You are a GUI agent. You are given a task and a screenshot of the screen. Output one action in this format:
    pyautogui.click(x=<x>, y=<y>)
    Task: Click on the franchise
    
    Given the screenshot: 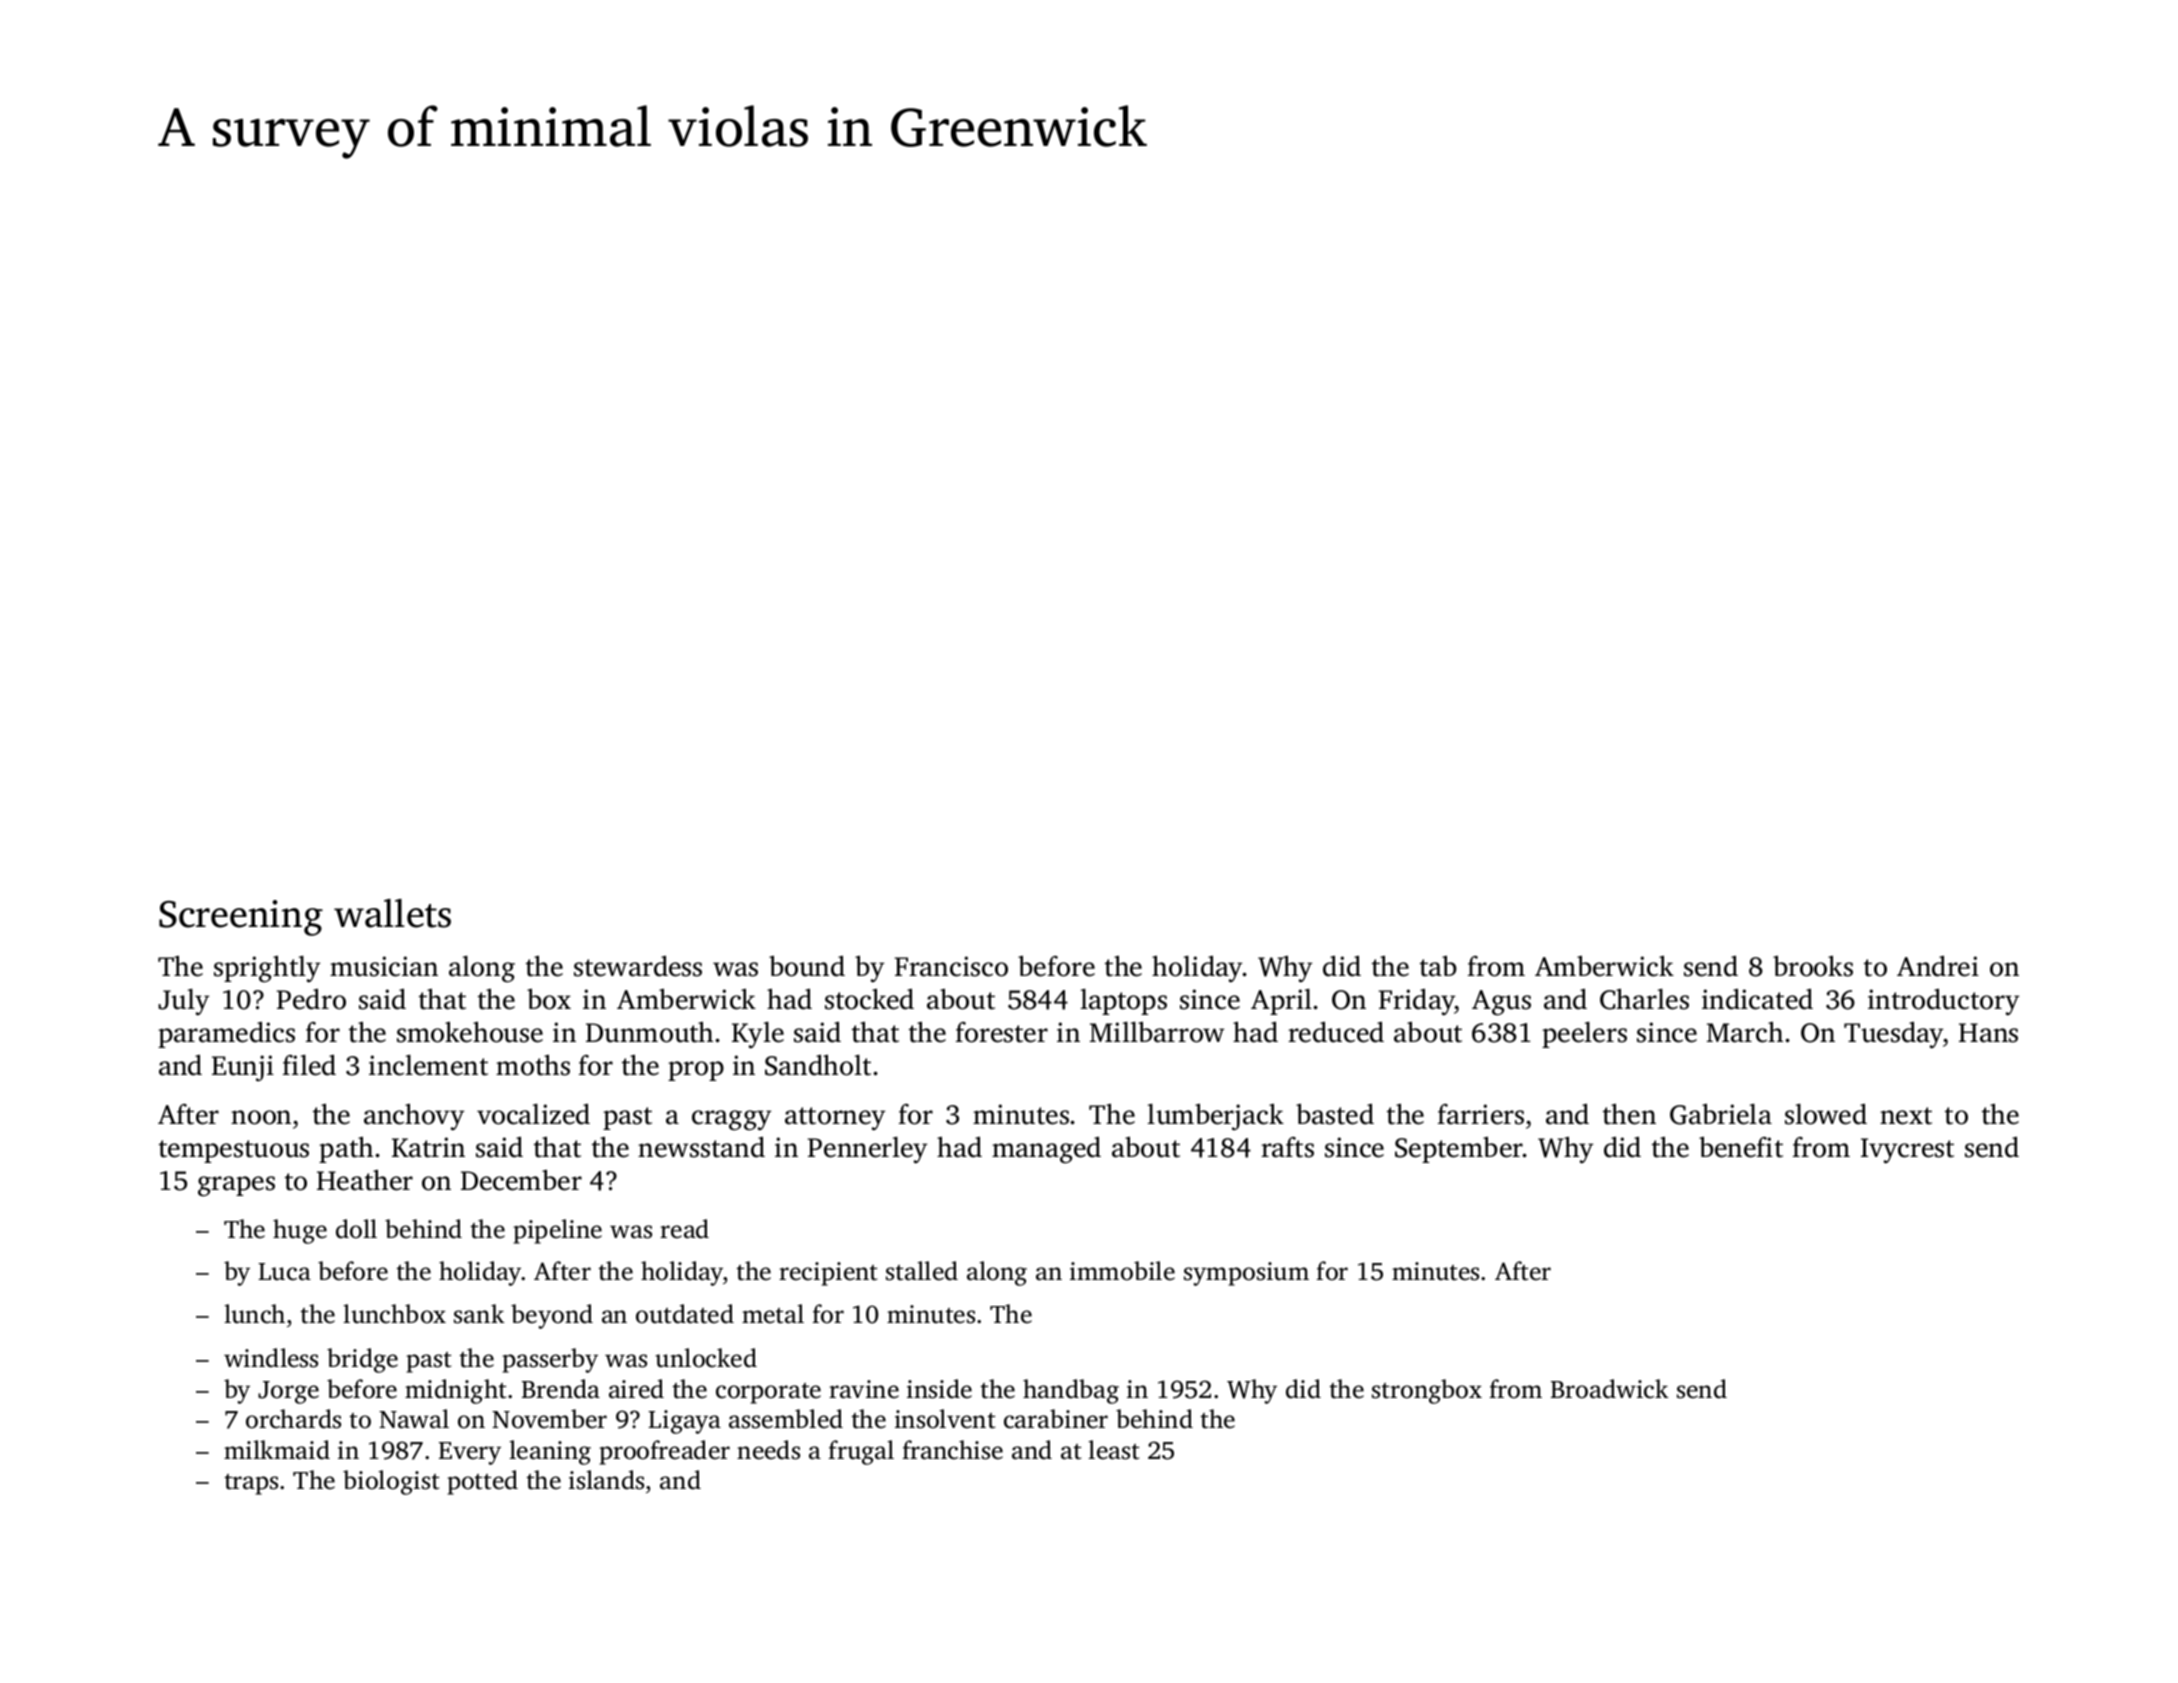 What is the action you would take?
    pyautogui.click(x=952, y=1450)
